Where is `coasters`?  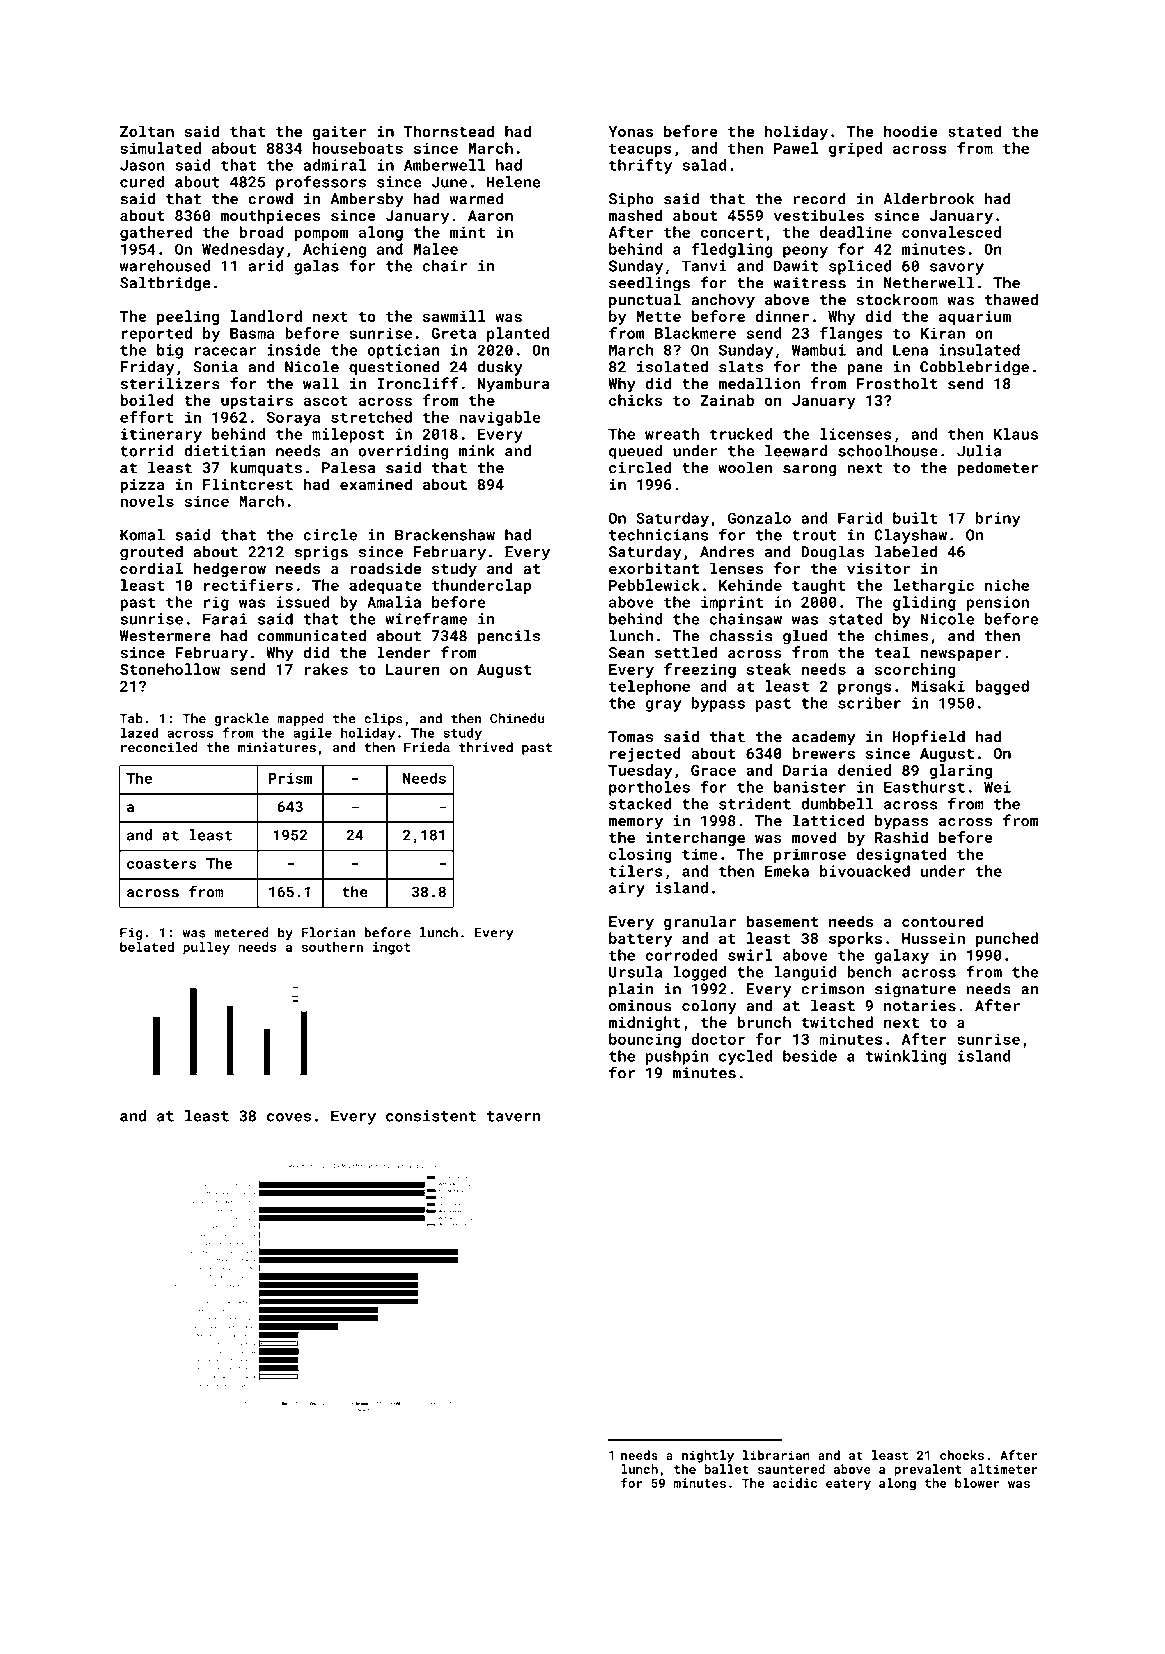
coasters is located at coordinates (162, 864).
